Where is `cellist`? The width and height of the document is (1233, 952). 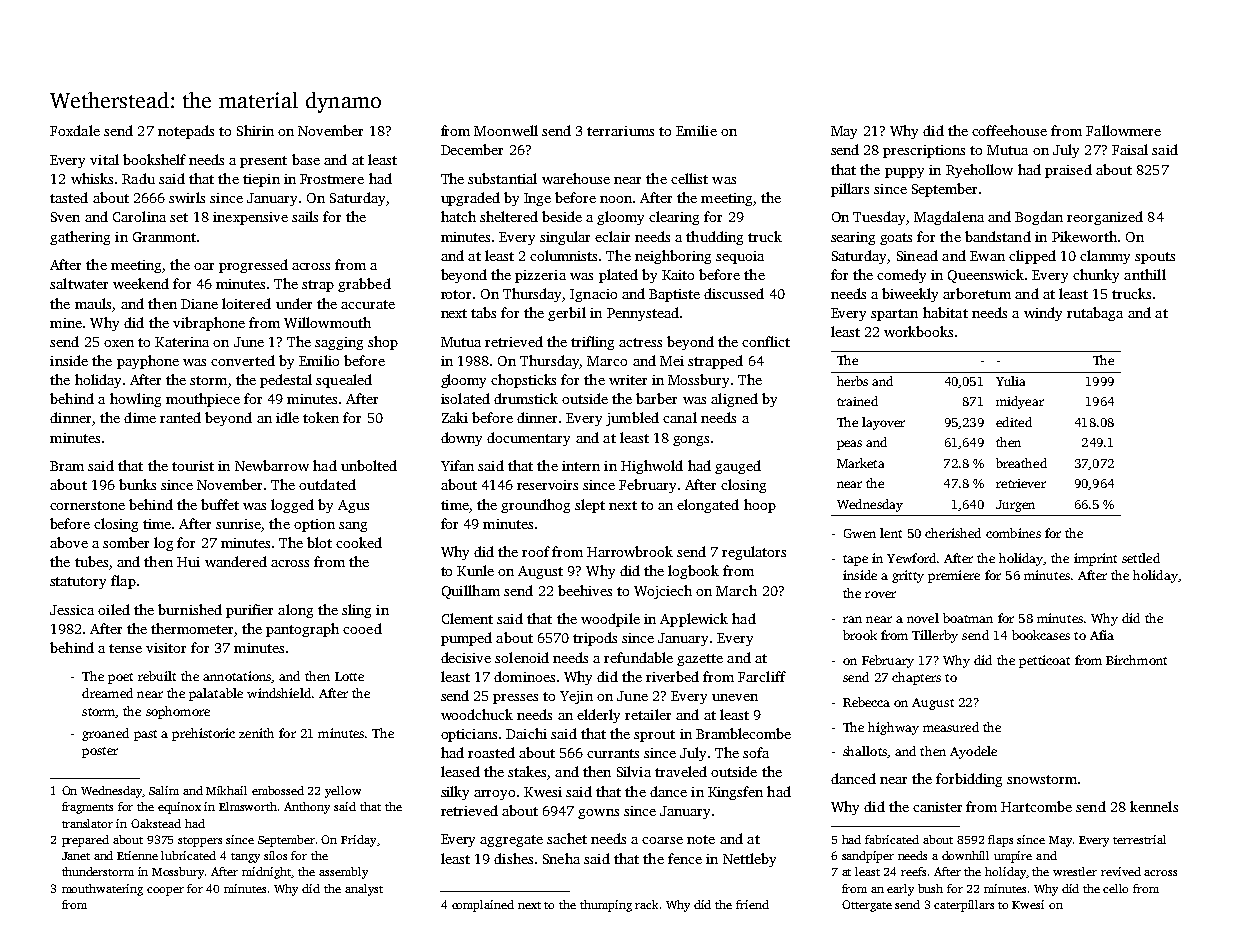 cellist is located at coordinates (689, 178).
